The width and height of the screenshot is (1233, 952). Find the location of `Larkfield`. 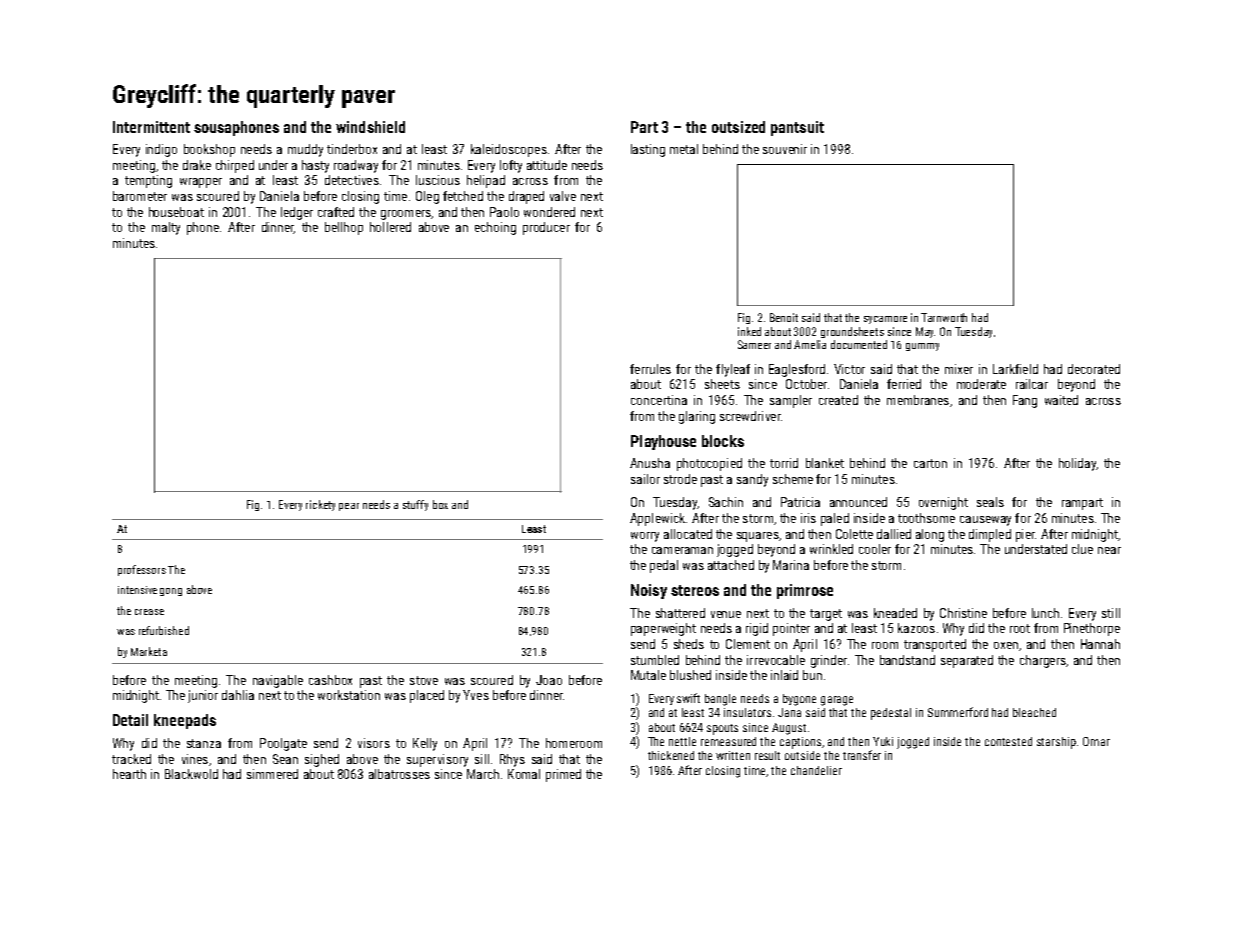

Larkfield is located at coordinates (1015, 369).
